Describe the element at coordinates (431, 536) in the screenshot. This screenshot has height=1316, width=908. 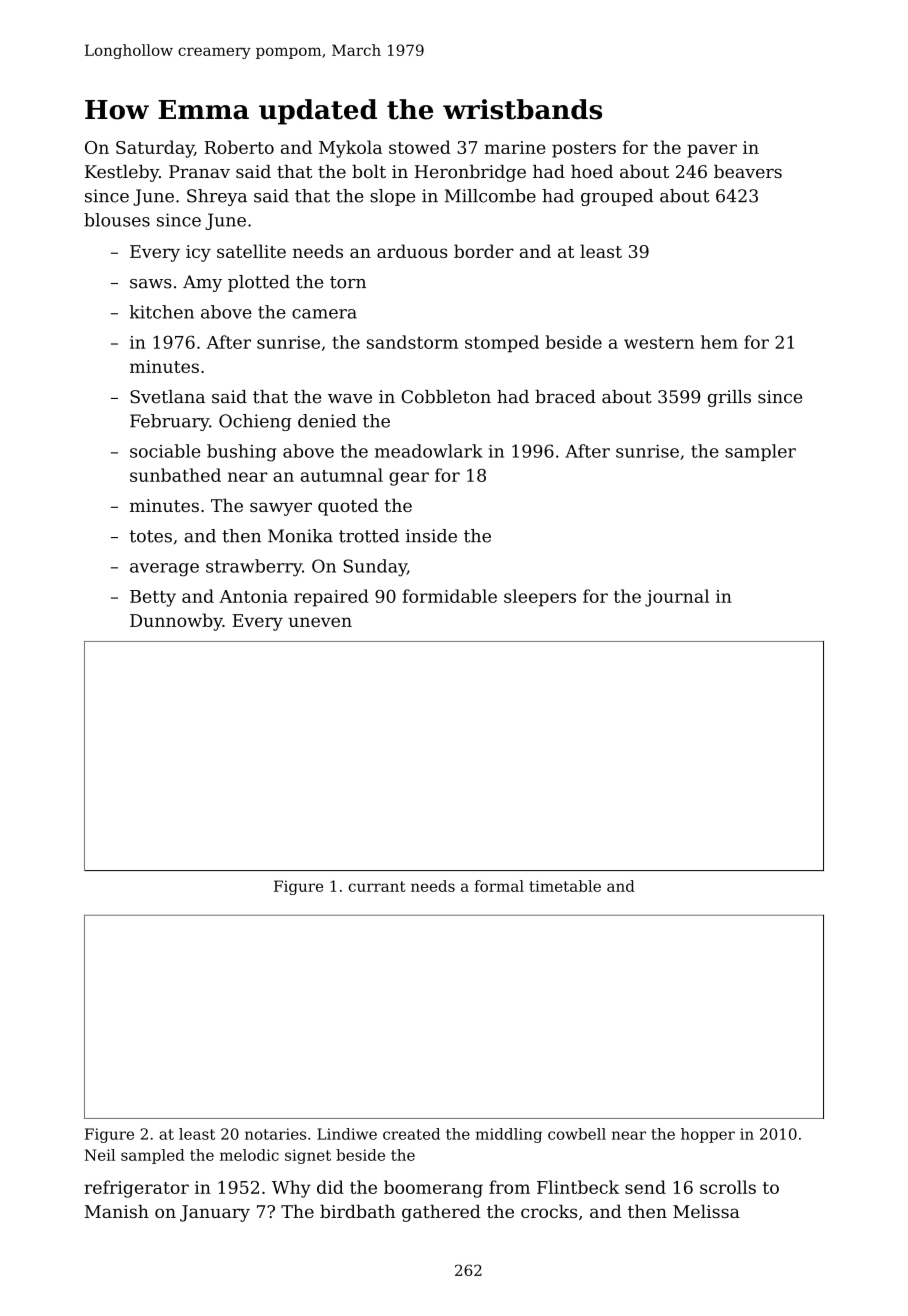
I see `inside` at that location.
